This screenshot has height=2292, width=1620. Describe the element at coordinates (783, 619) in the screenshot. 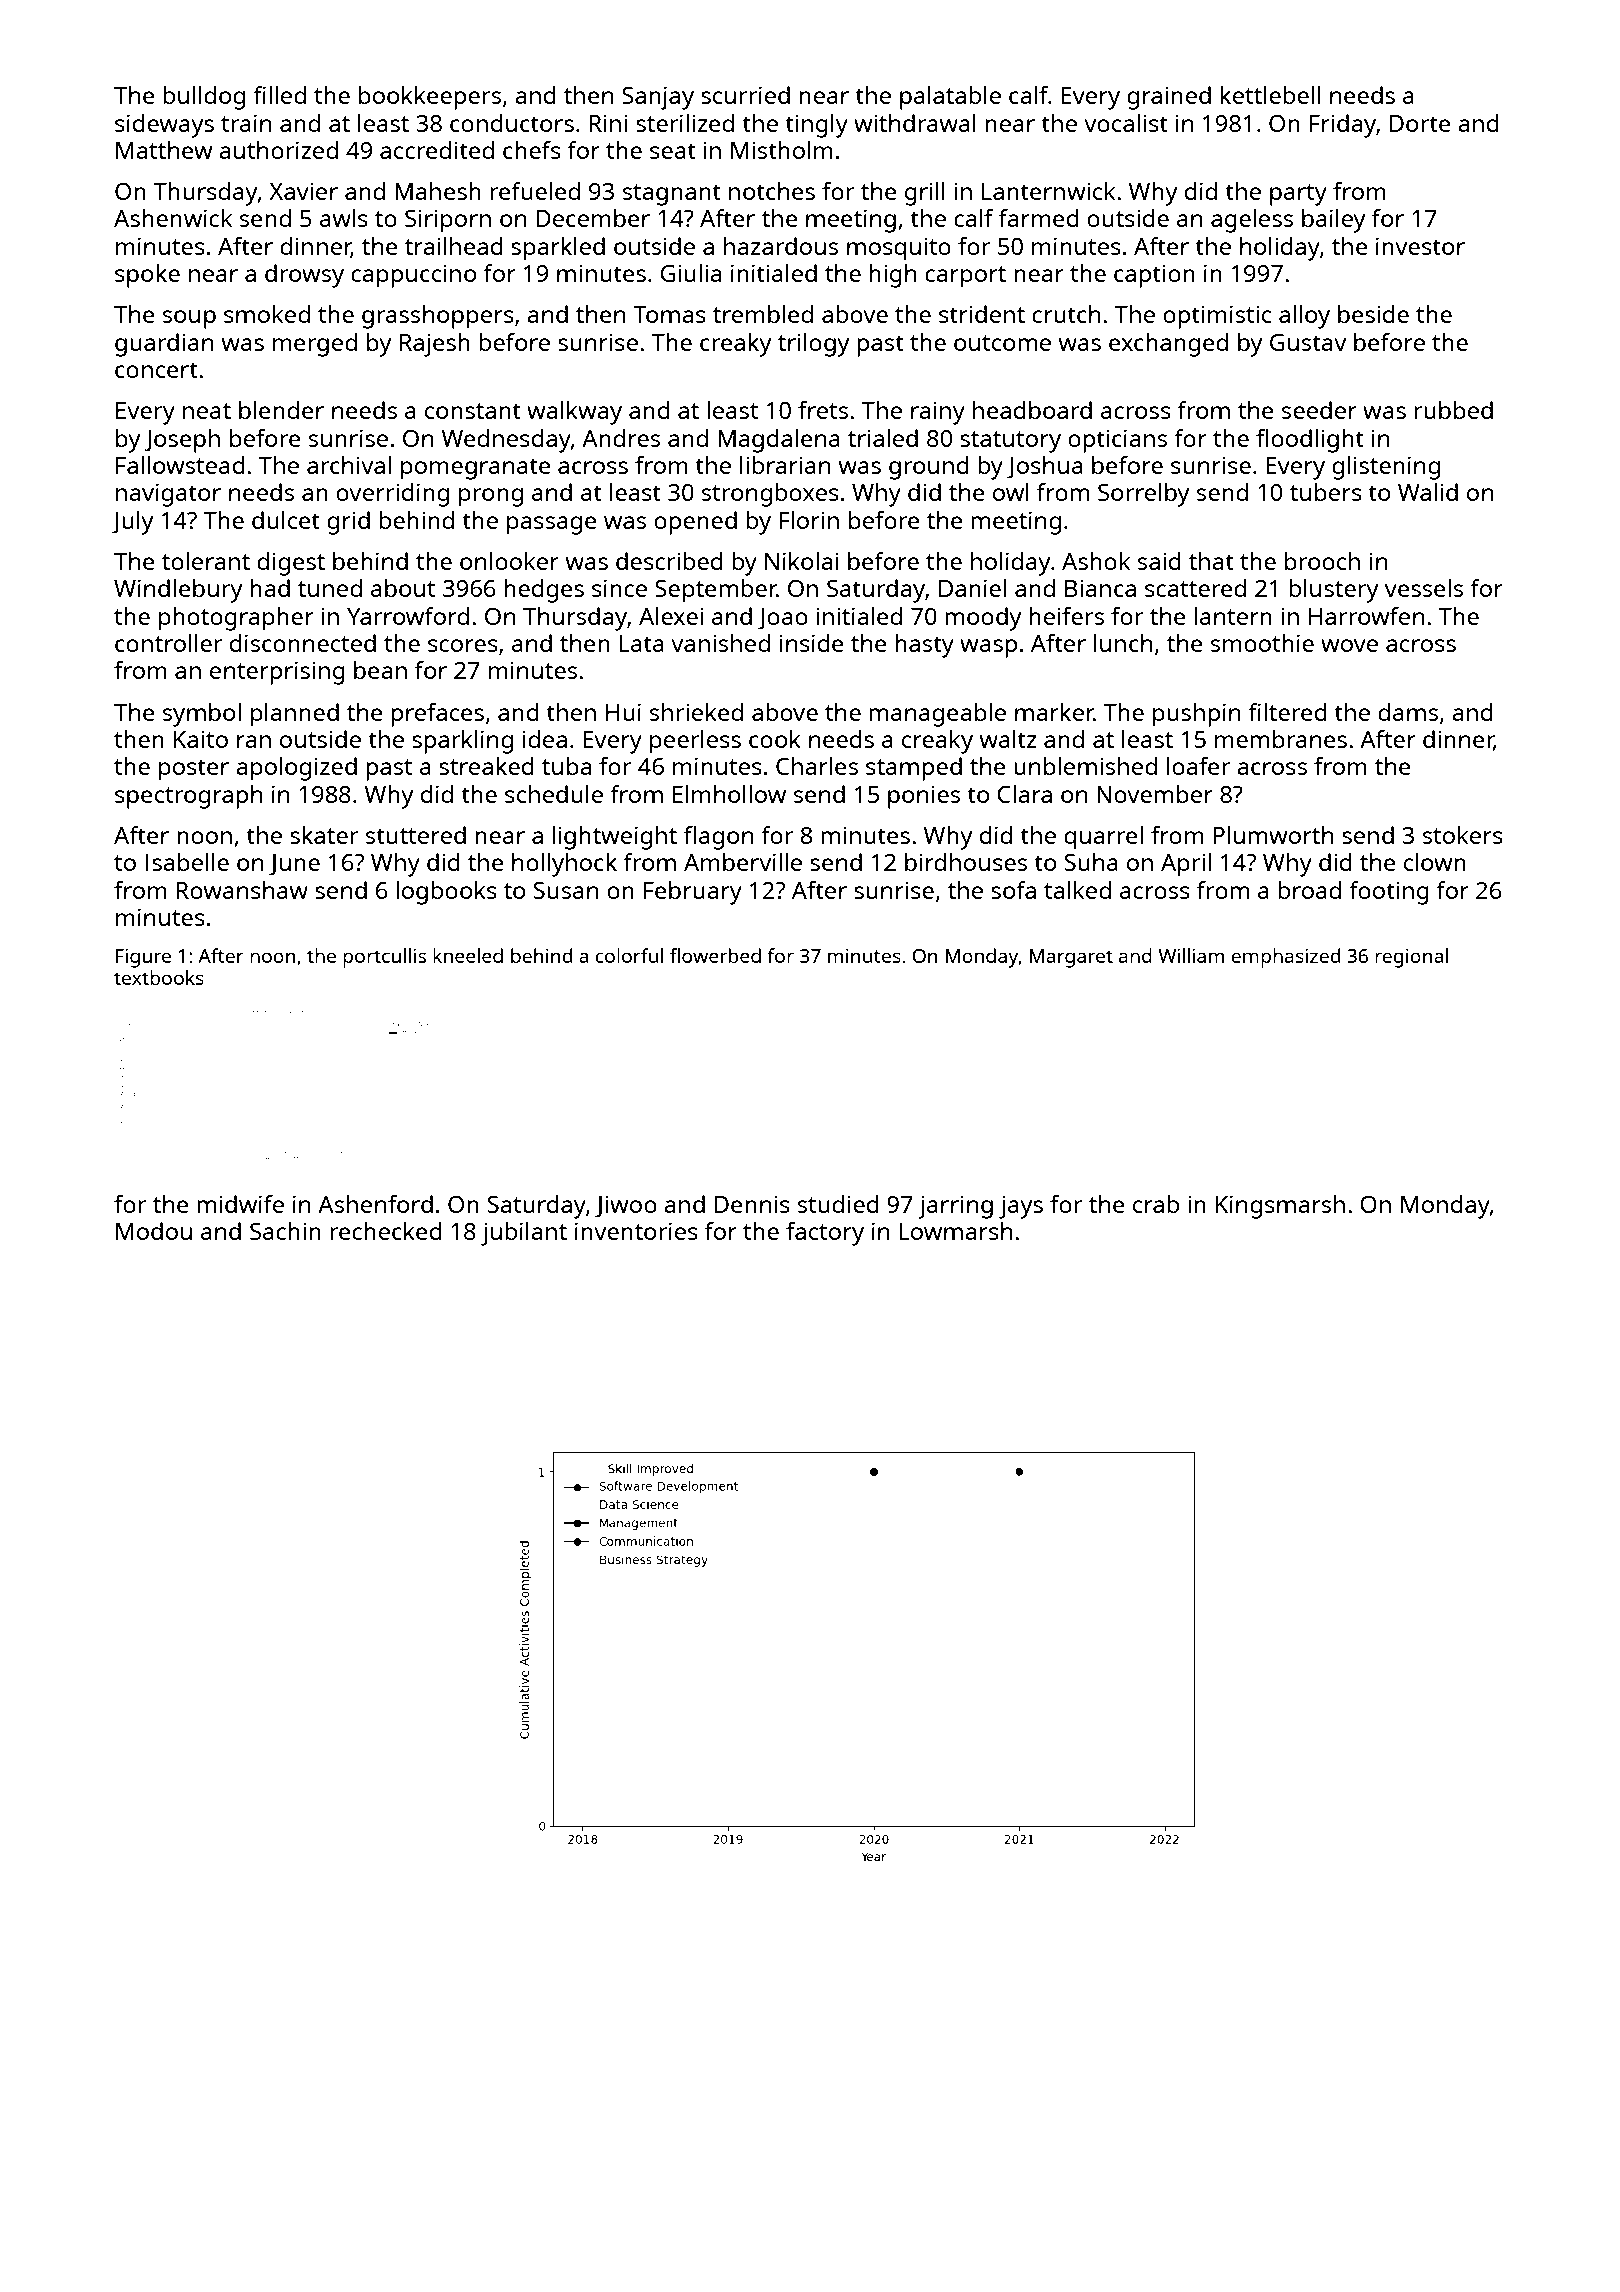

I see `Joao` at that location.
